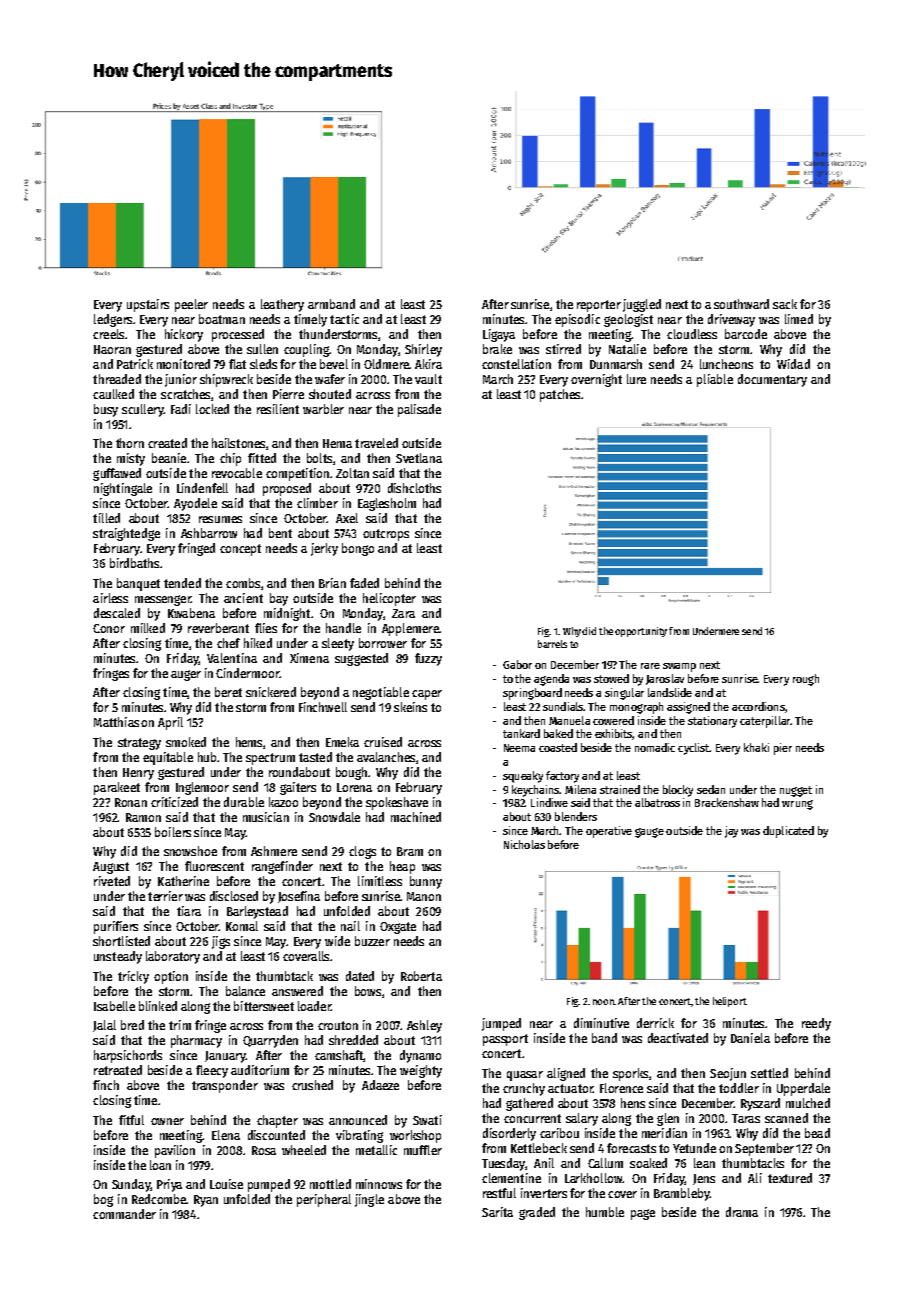 The image size is (924, 1308). I want to click on buzzer, so click(372, 941).
